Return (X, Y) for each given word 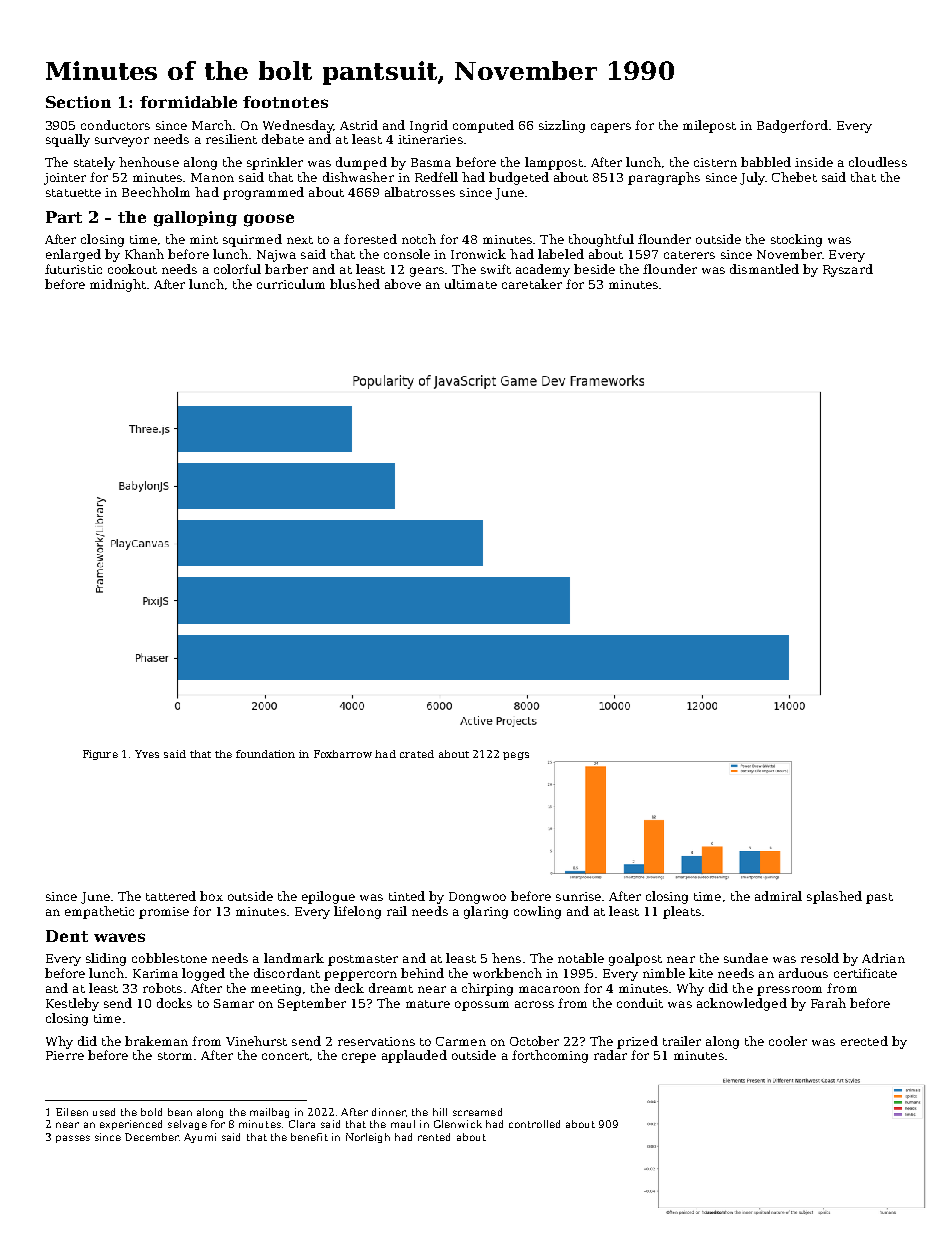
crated (417, 754)
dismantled (764, 269)
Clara (302, 1124)
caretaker (532, 284)
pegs (516, 756)
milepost (709, 126)
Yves (147, 754)
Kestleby (72, 1004)
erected (864, 1041)
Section (78, 102)
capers (611, 128)
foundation (265, 754)
